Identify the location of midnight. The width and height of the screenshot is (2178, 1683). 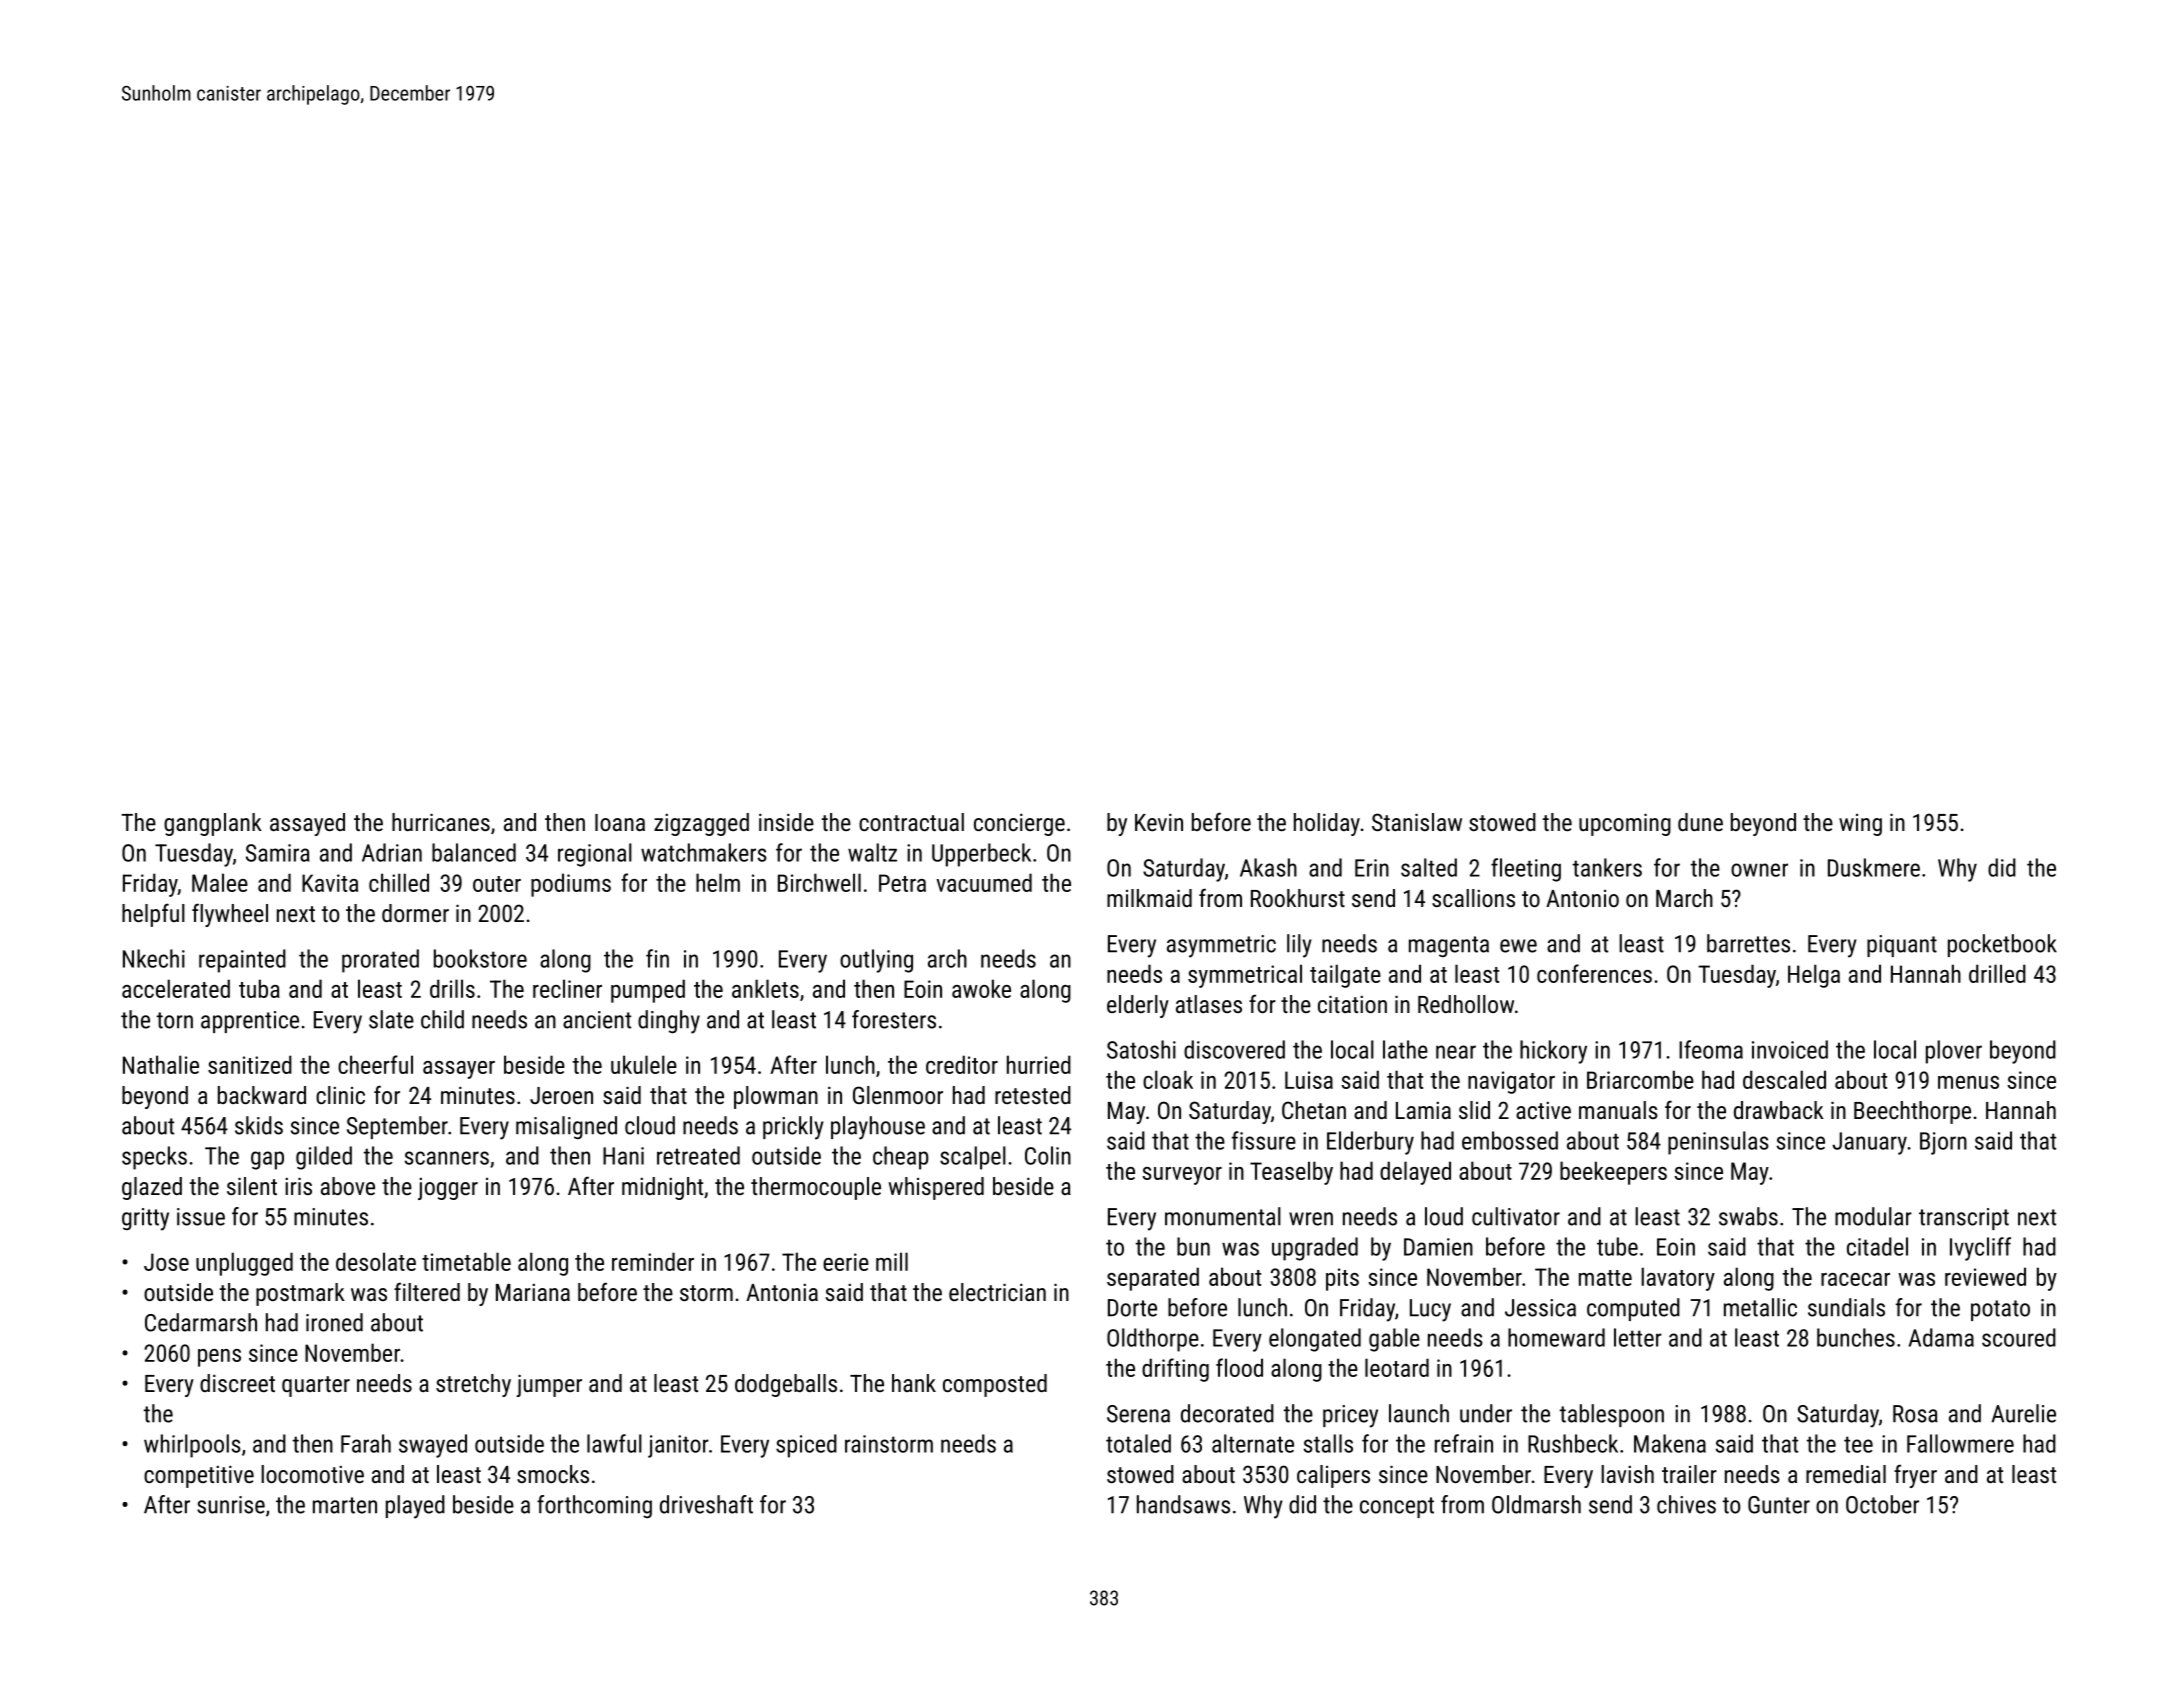
(662, 1188).
